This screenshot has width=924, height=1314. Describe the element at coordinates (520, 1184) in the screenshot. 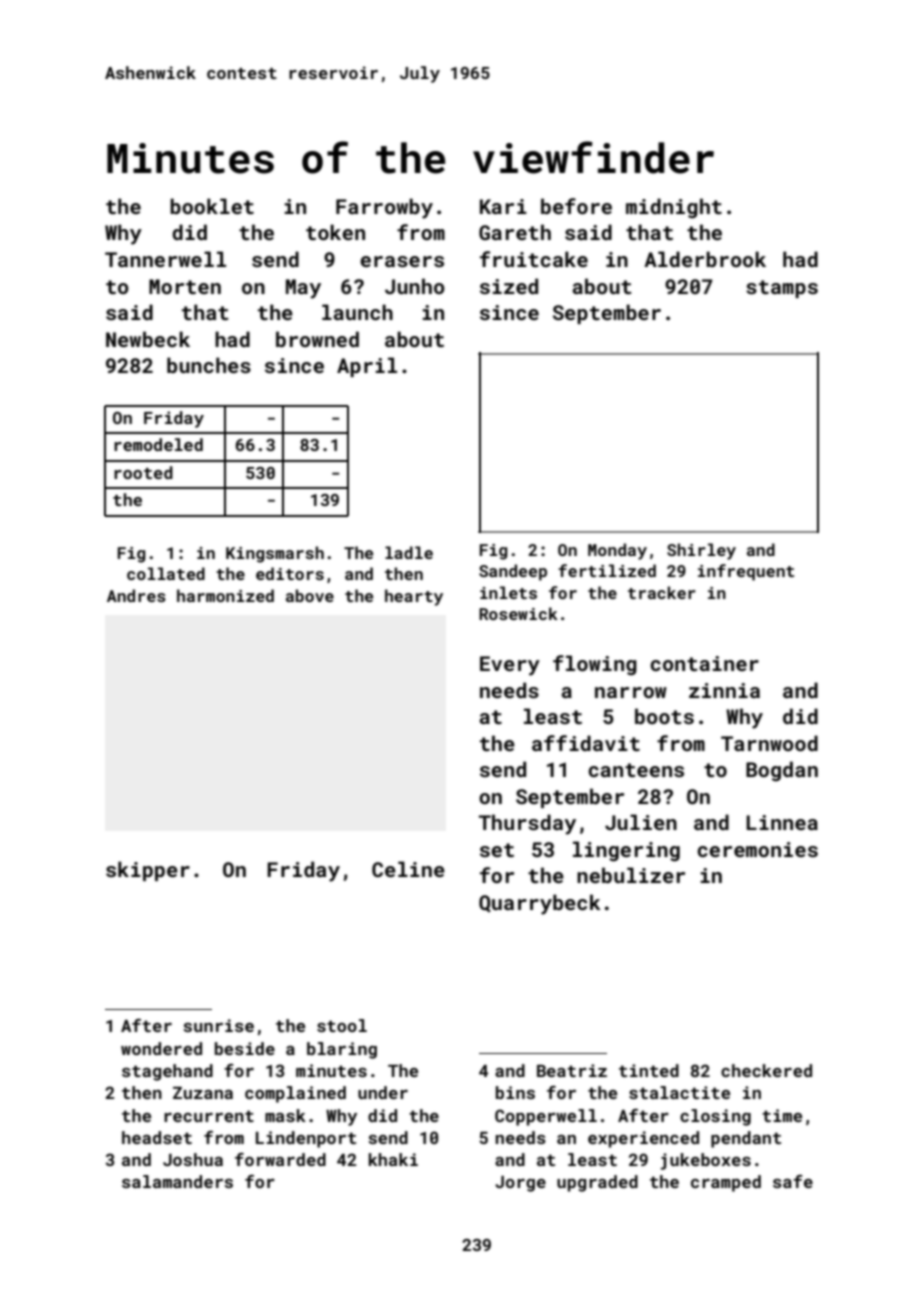

I see `Jorge` at that location.
